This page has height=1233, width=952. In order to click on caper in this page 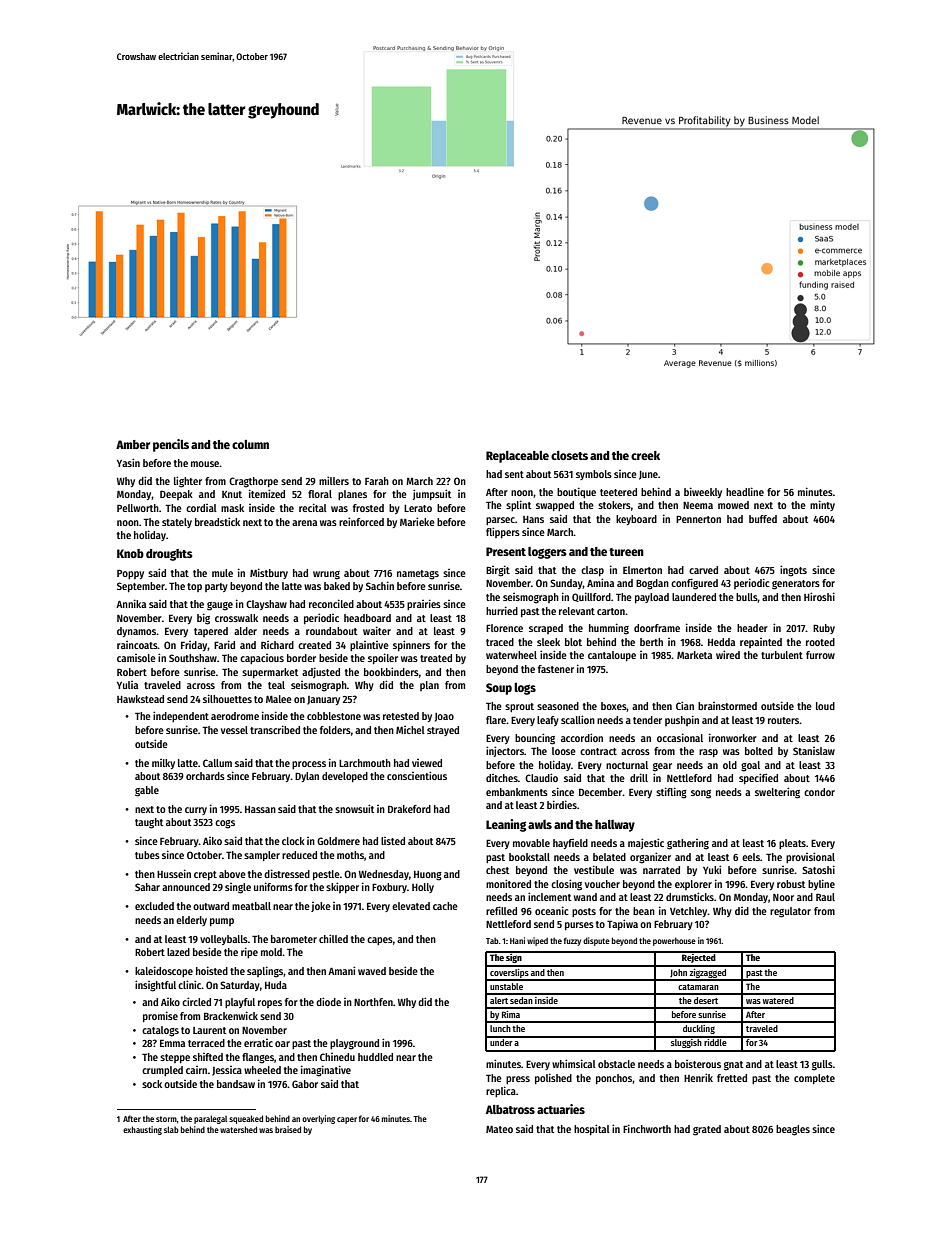, I will do `click(347, 1120)`.
